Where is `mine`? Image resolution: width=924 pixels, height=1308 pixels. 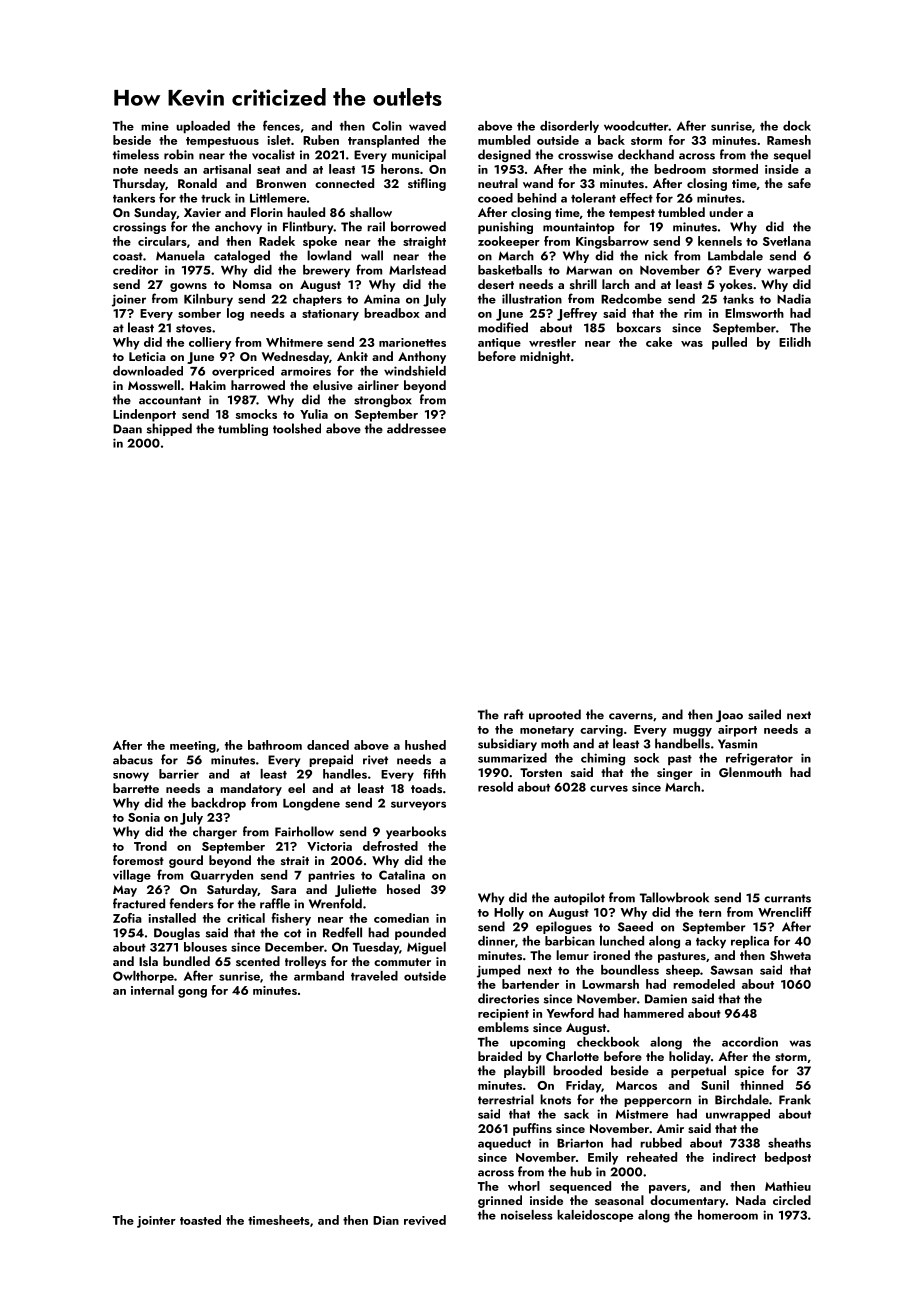 mine is located at coordinates (155, 126).
